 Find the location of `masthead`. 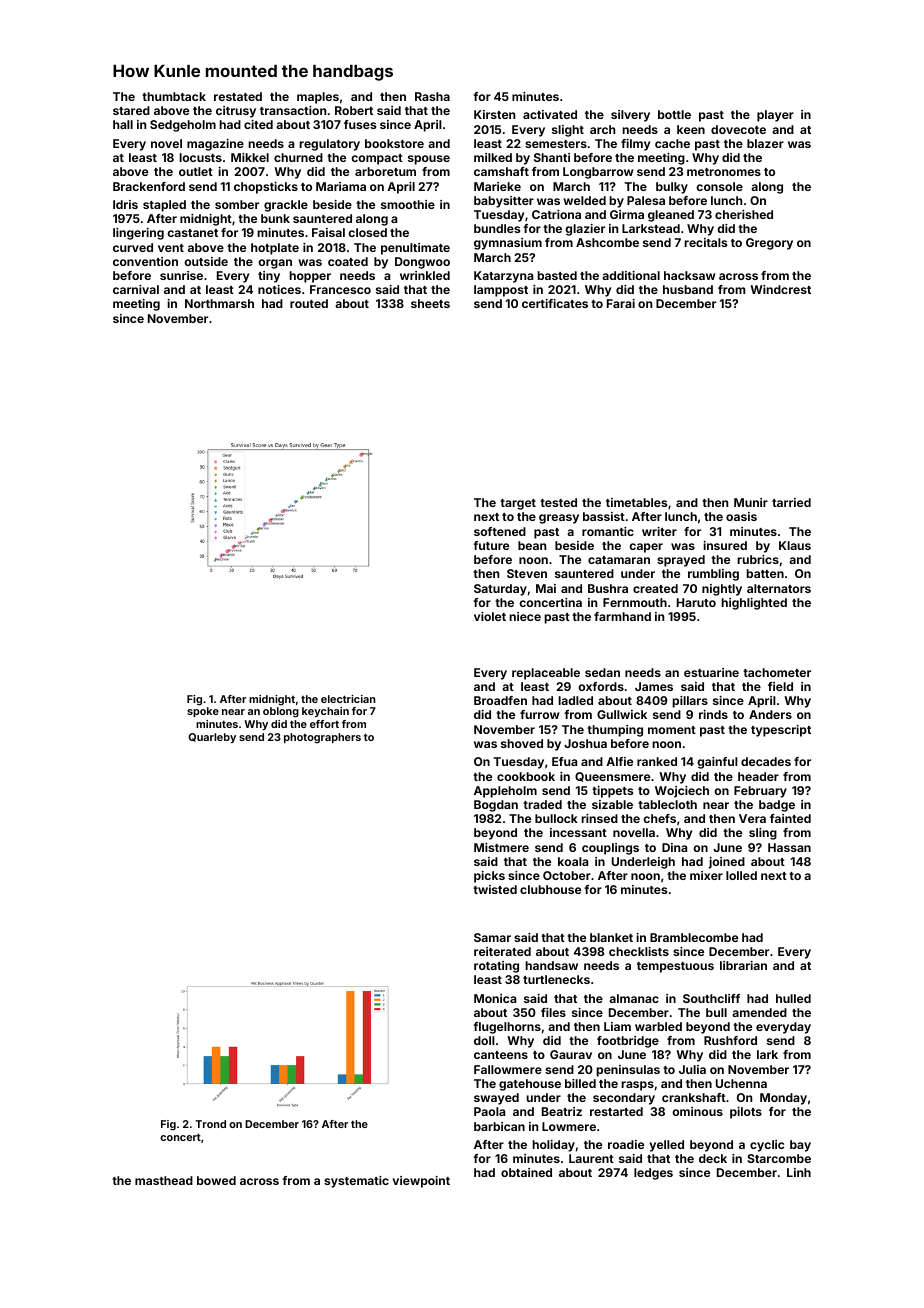

masthead is located at coordinates (164, 1180).
